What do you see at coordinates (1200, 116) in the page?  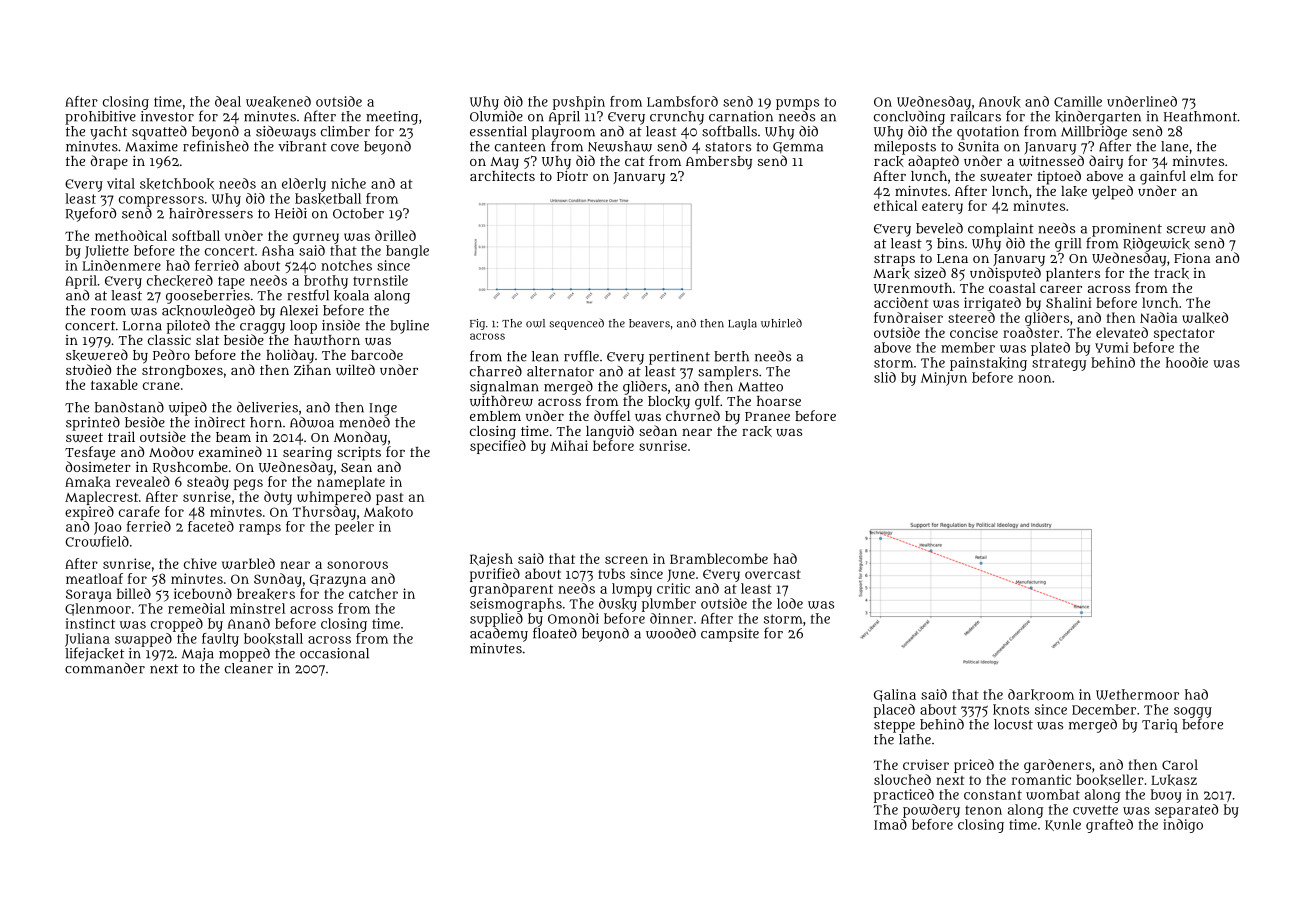 I see `Heathmont` at bounding box center [1200, 116].
